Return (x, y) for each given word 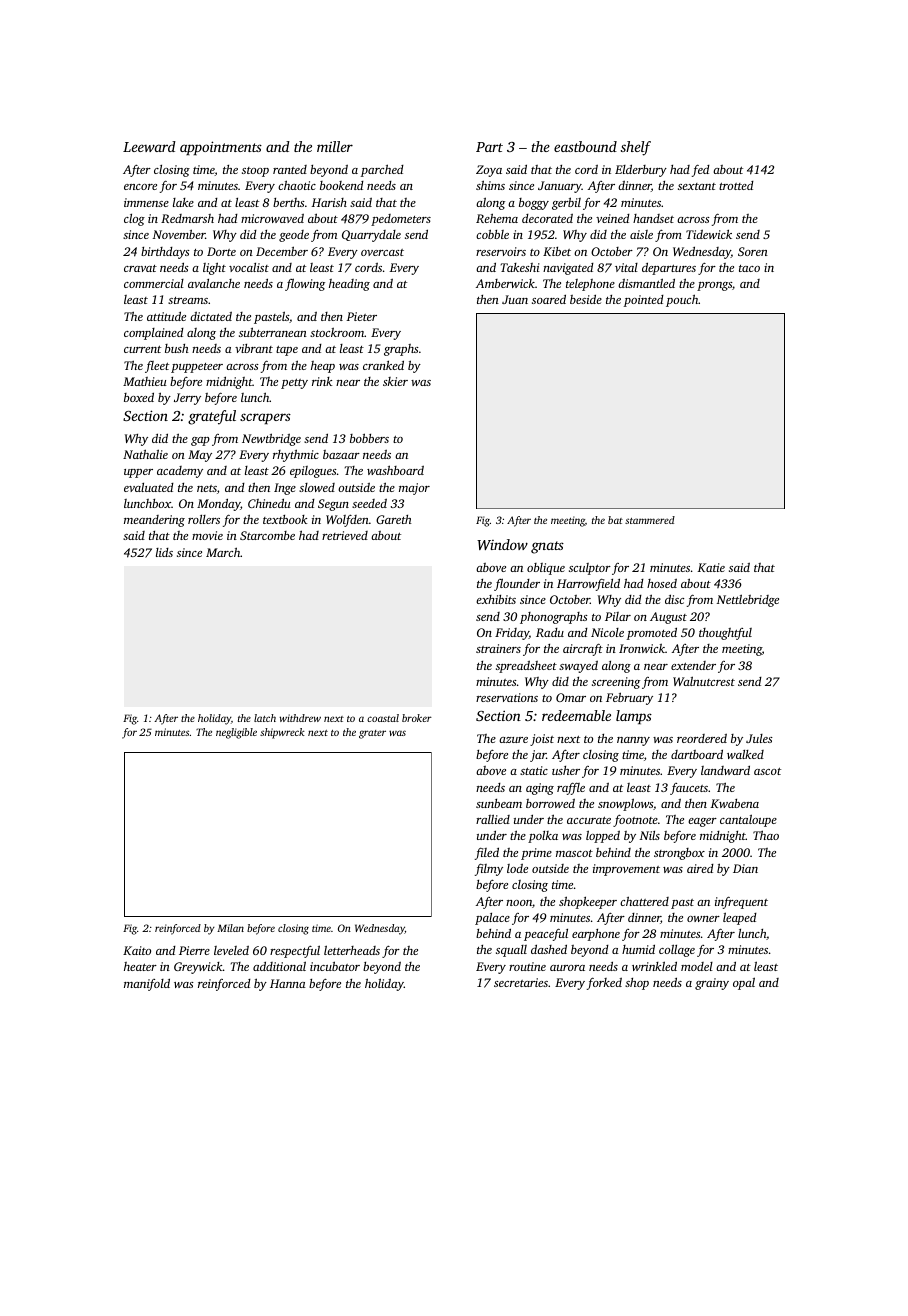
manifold (147, 984)
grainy (712, 984)
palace (492, 919)
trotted (736, 185)
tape (287, 350)
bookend (342, 185)
